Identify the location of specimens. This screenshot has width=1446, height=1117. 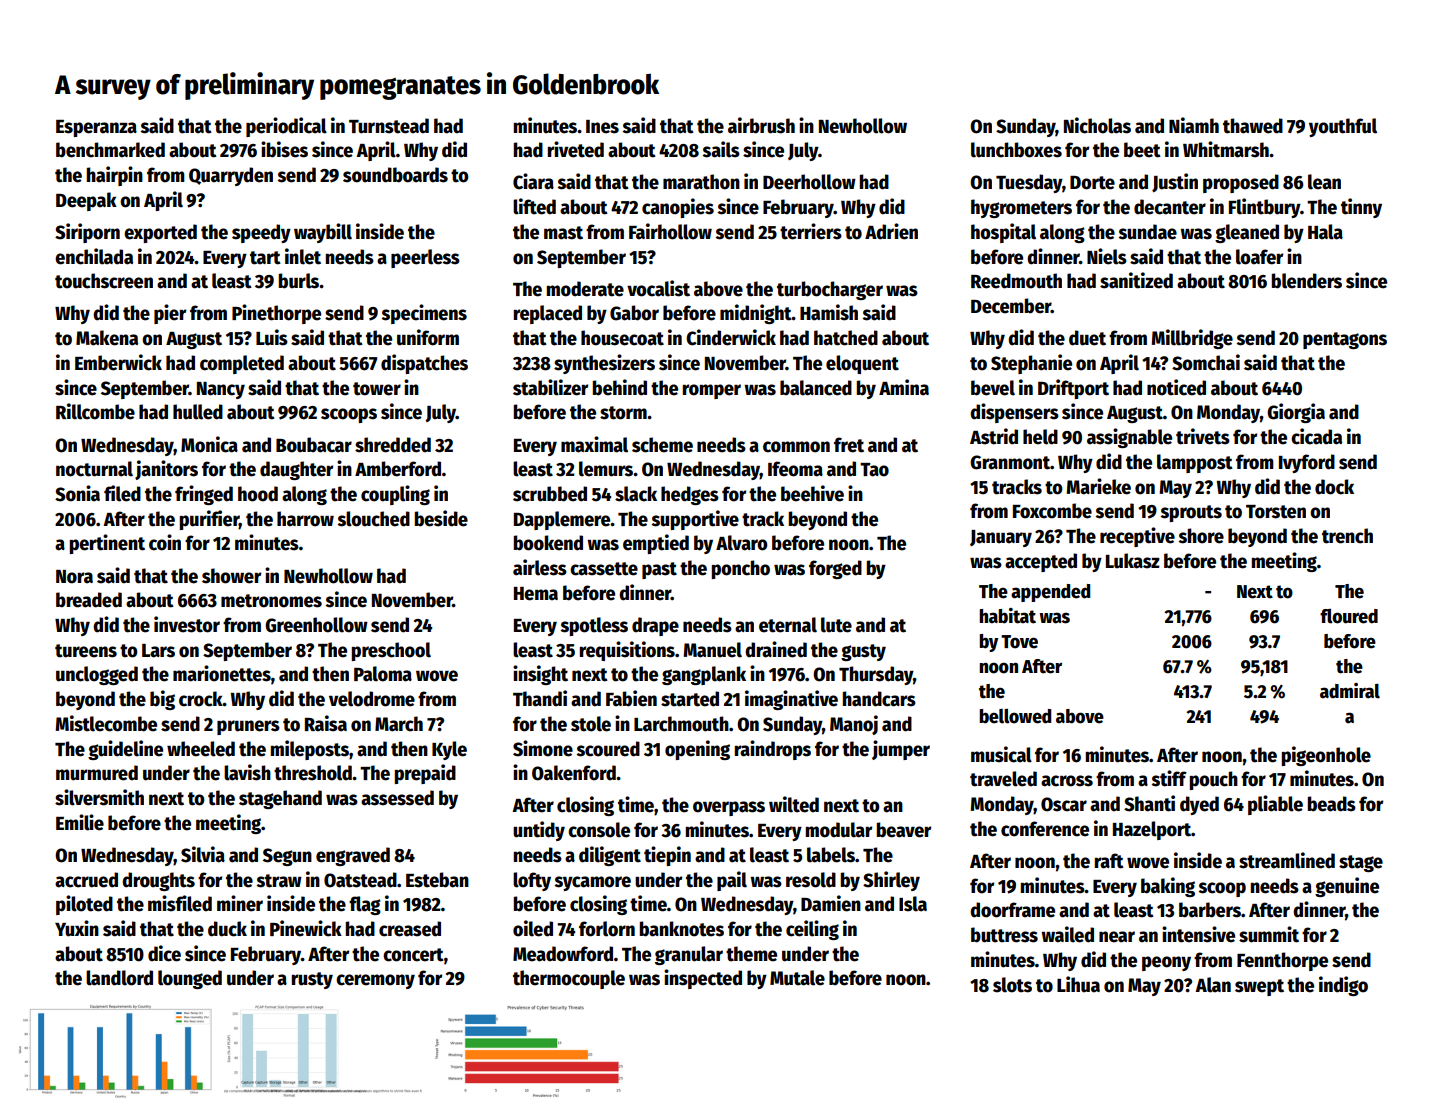
(424, 314).
